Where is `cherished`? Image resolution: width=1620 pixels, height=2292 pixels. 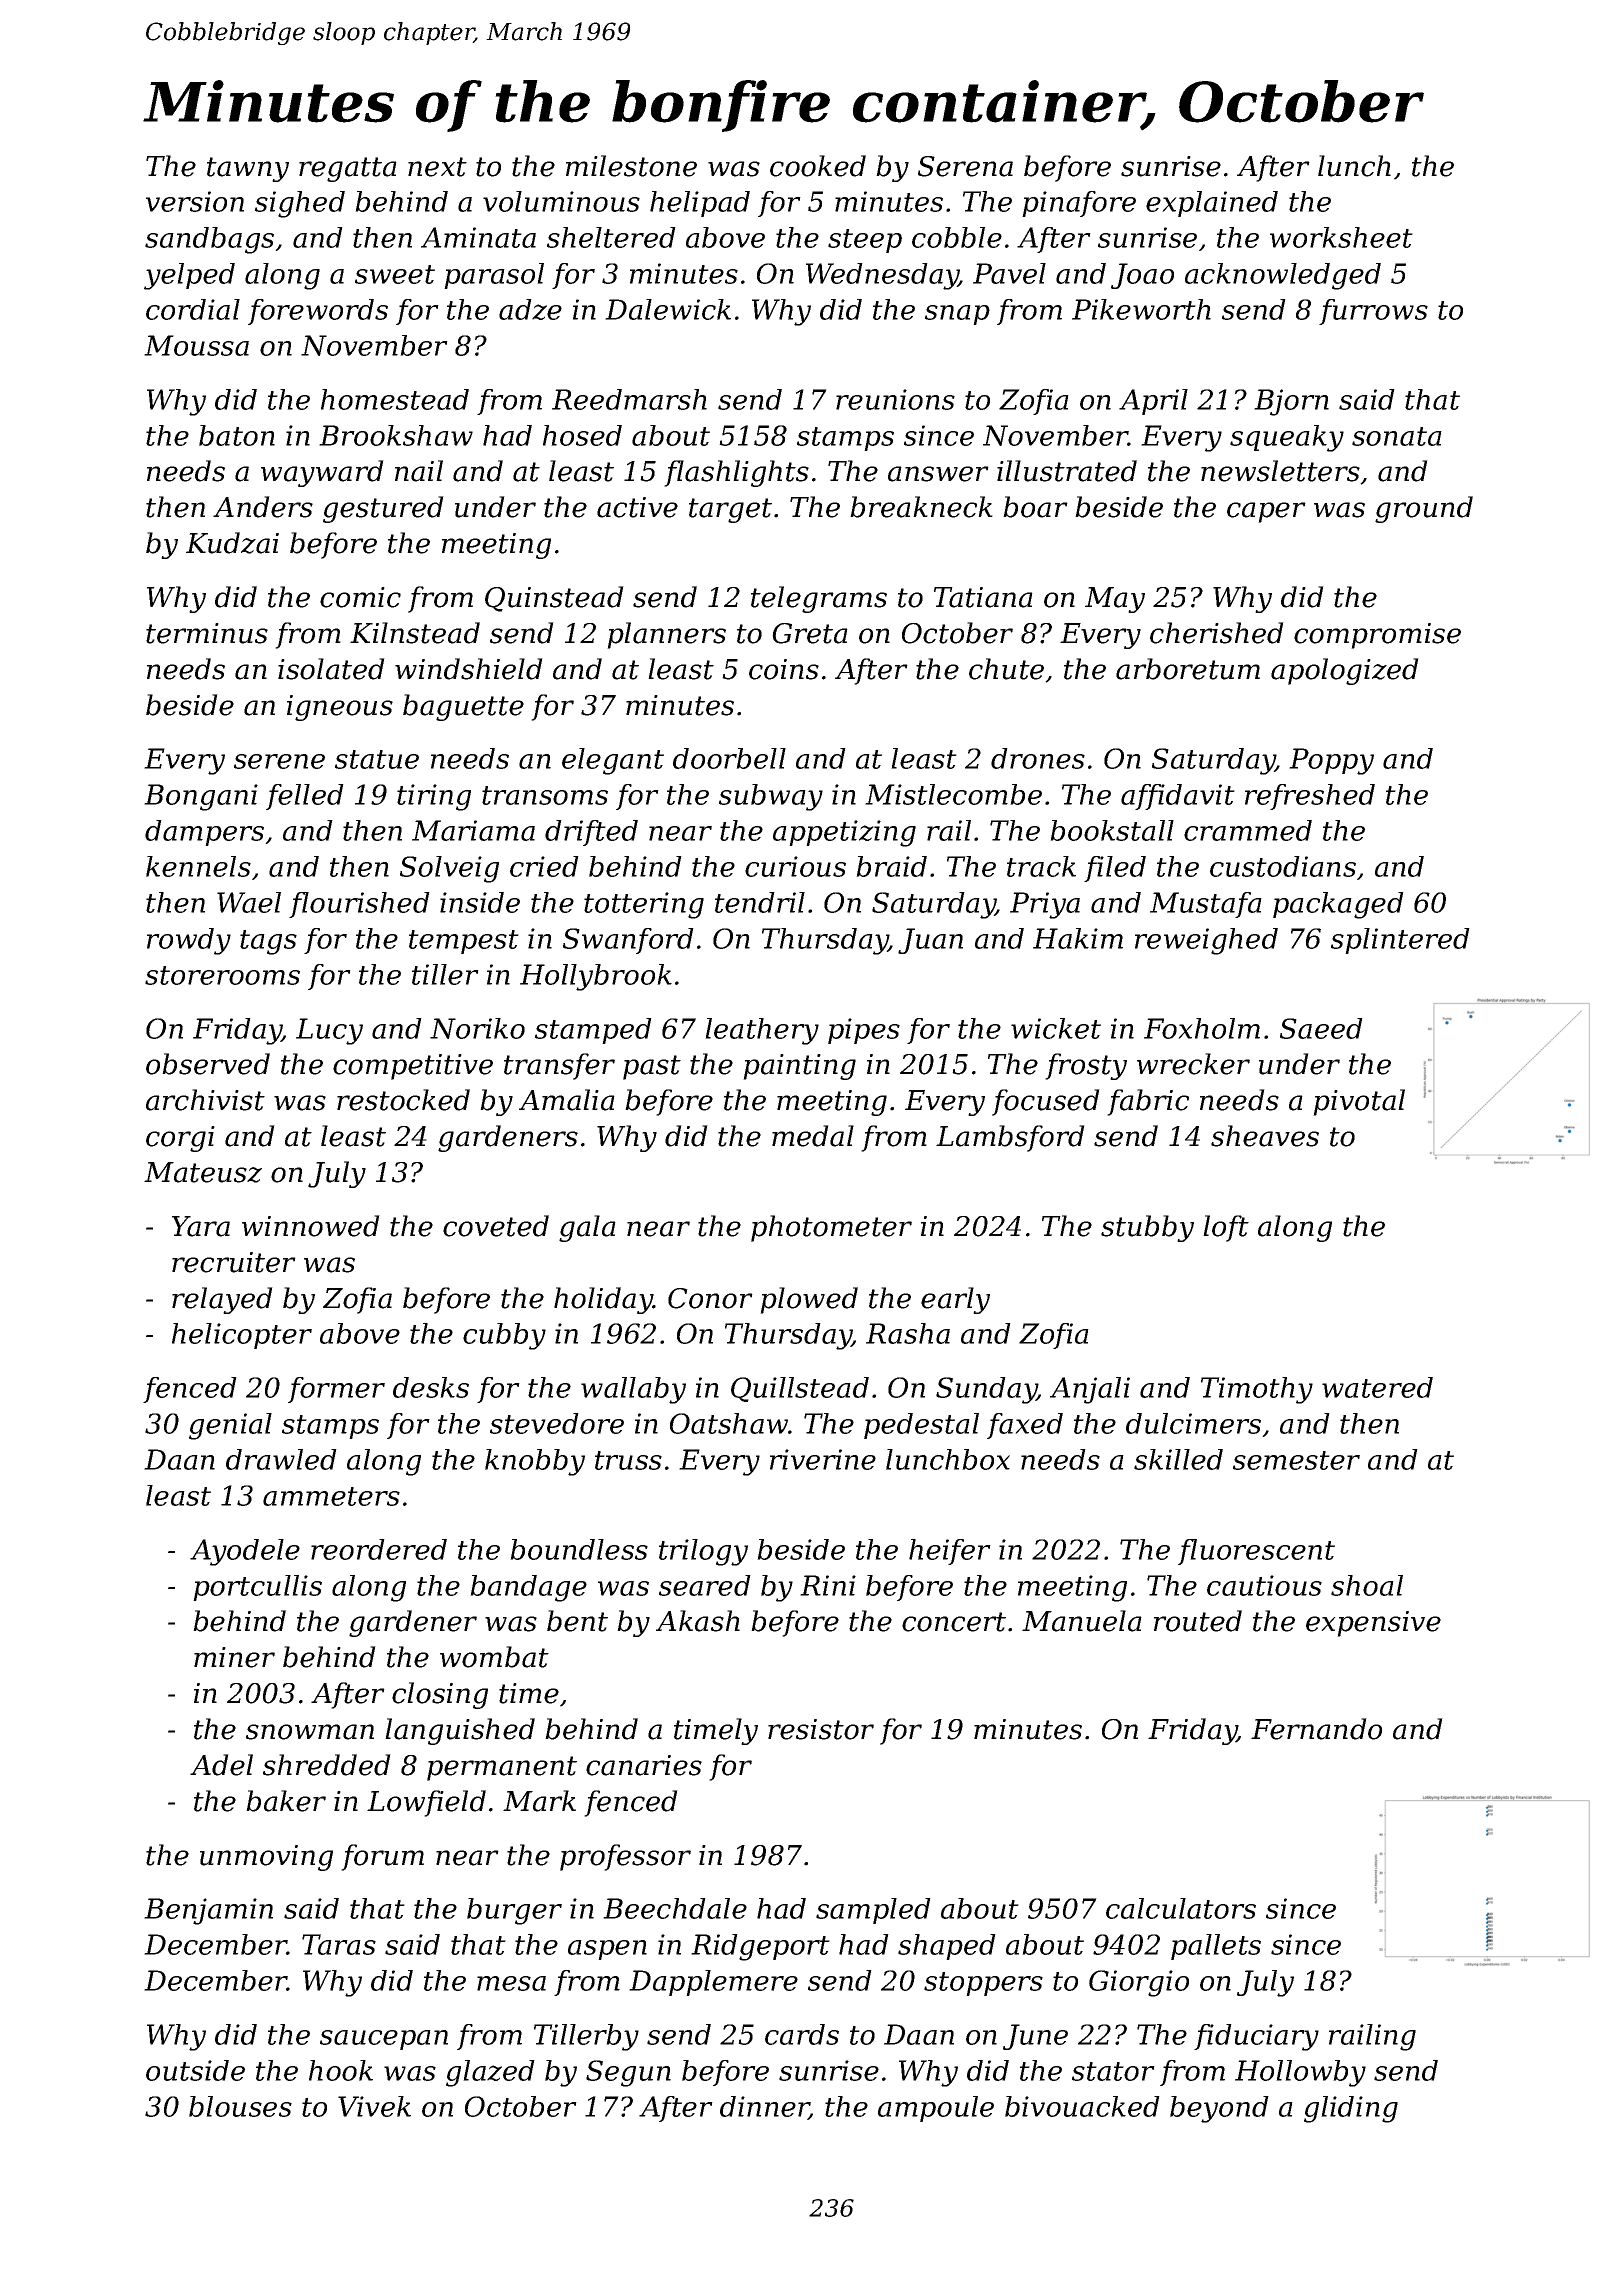
cherished is located at coordinates (1217, 633).
